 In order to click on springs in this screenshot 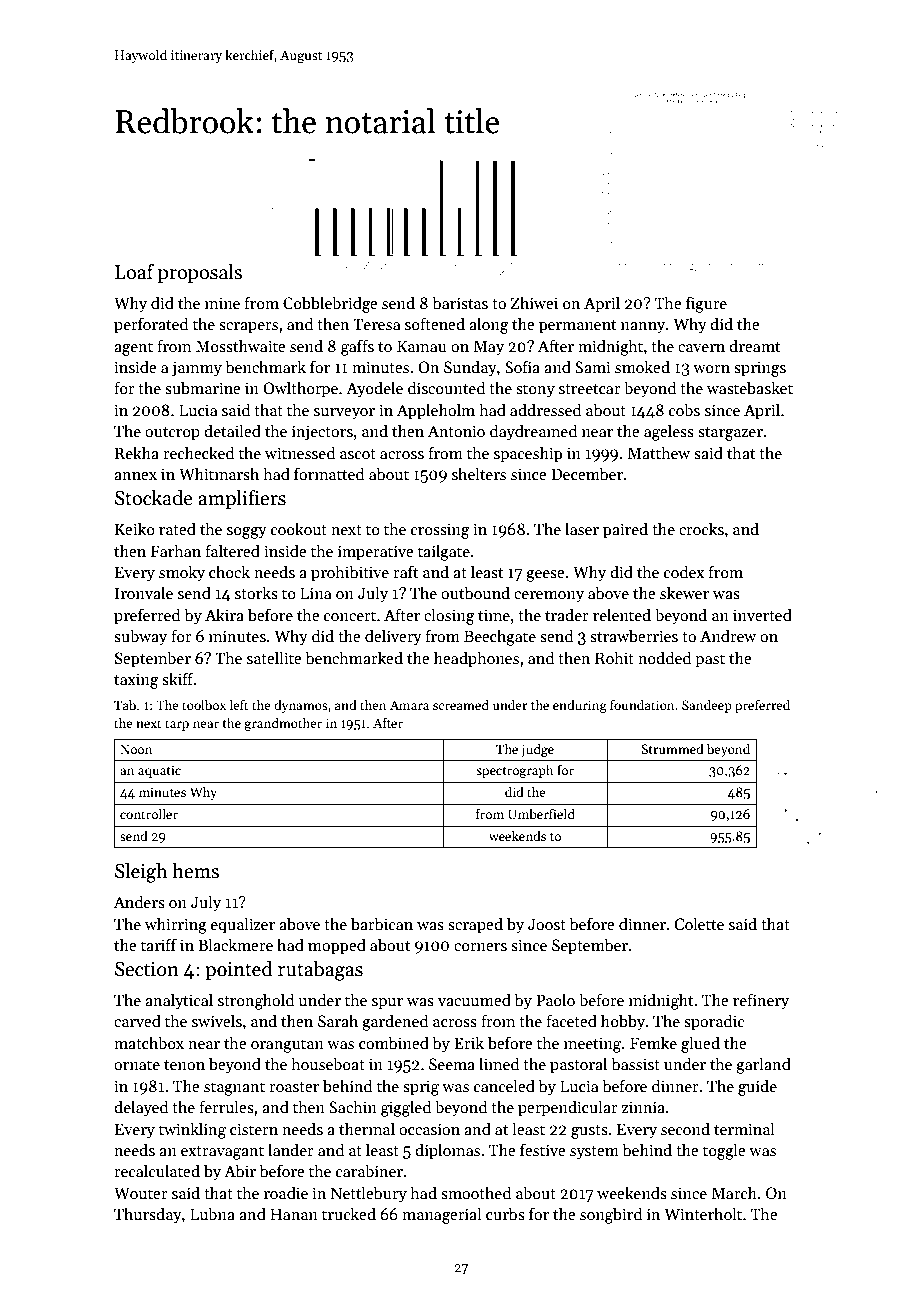, I will do `click(760, 369)`.
